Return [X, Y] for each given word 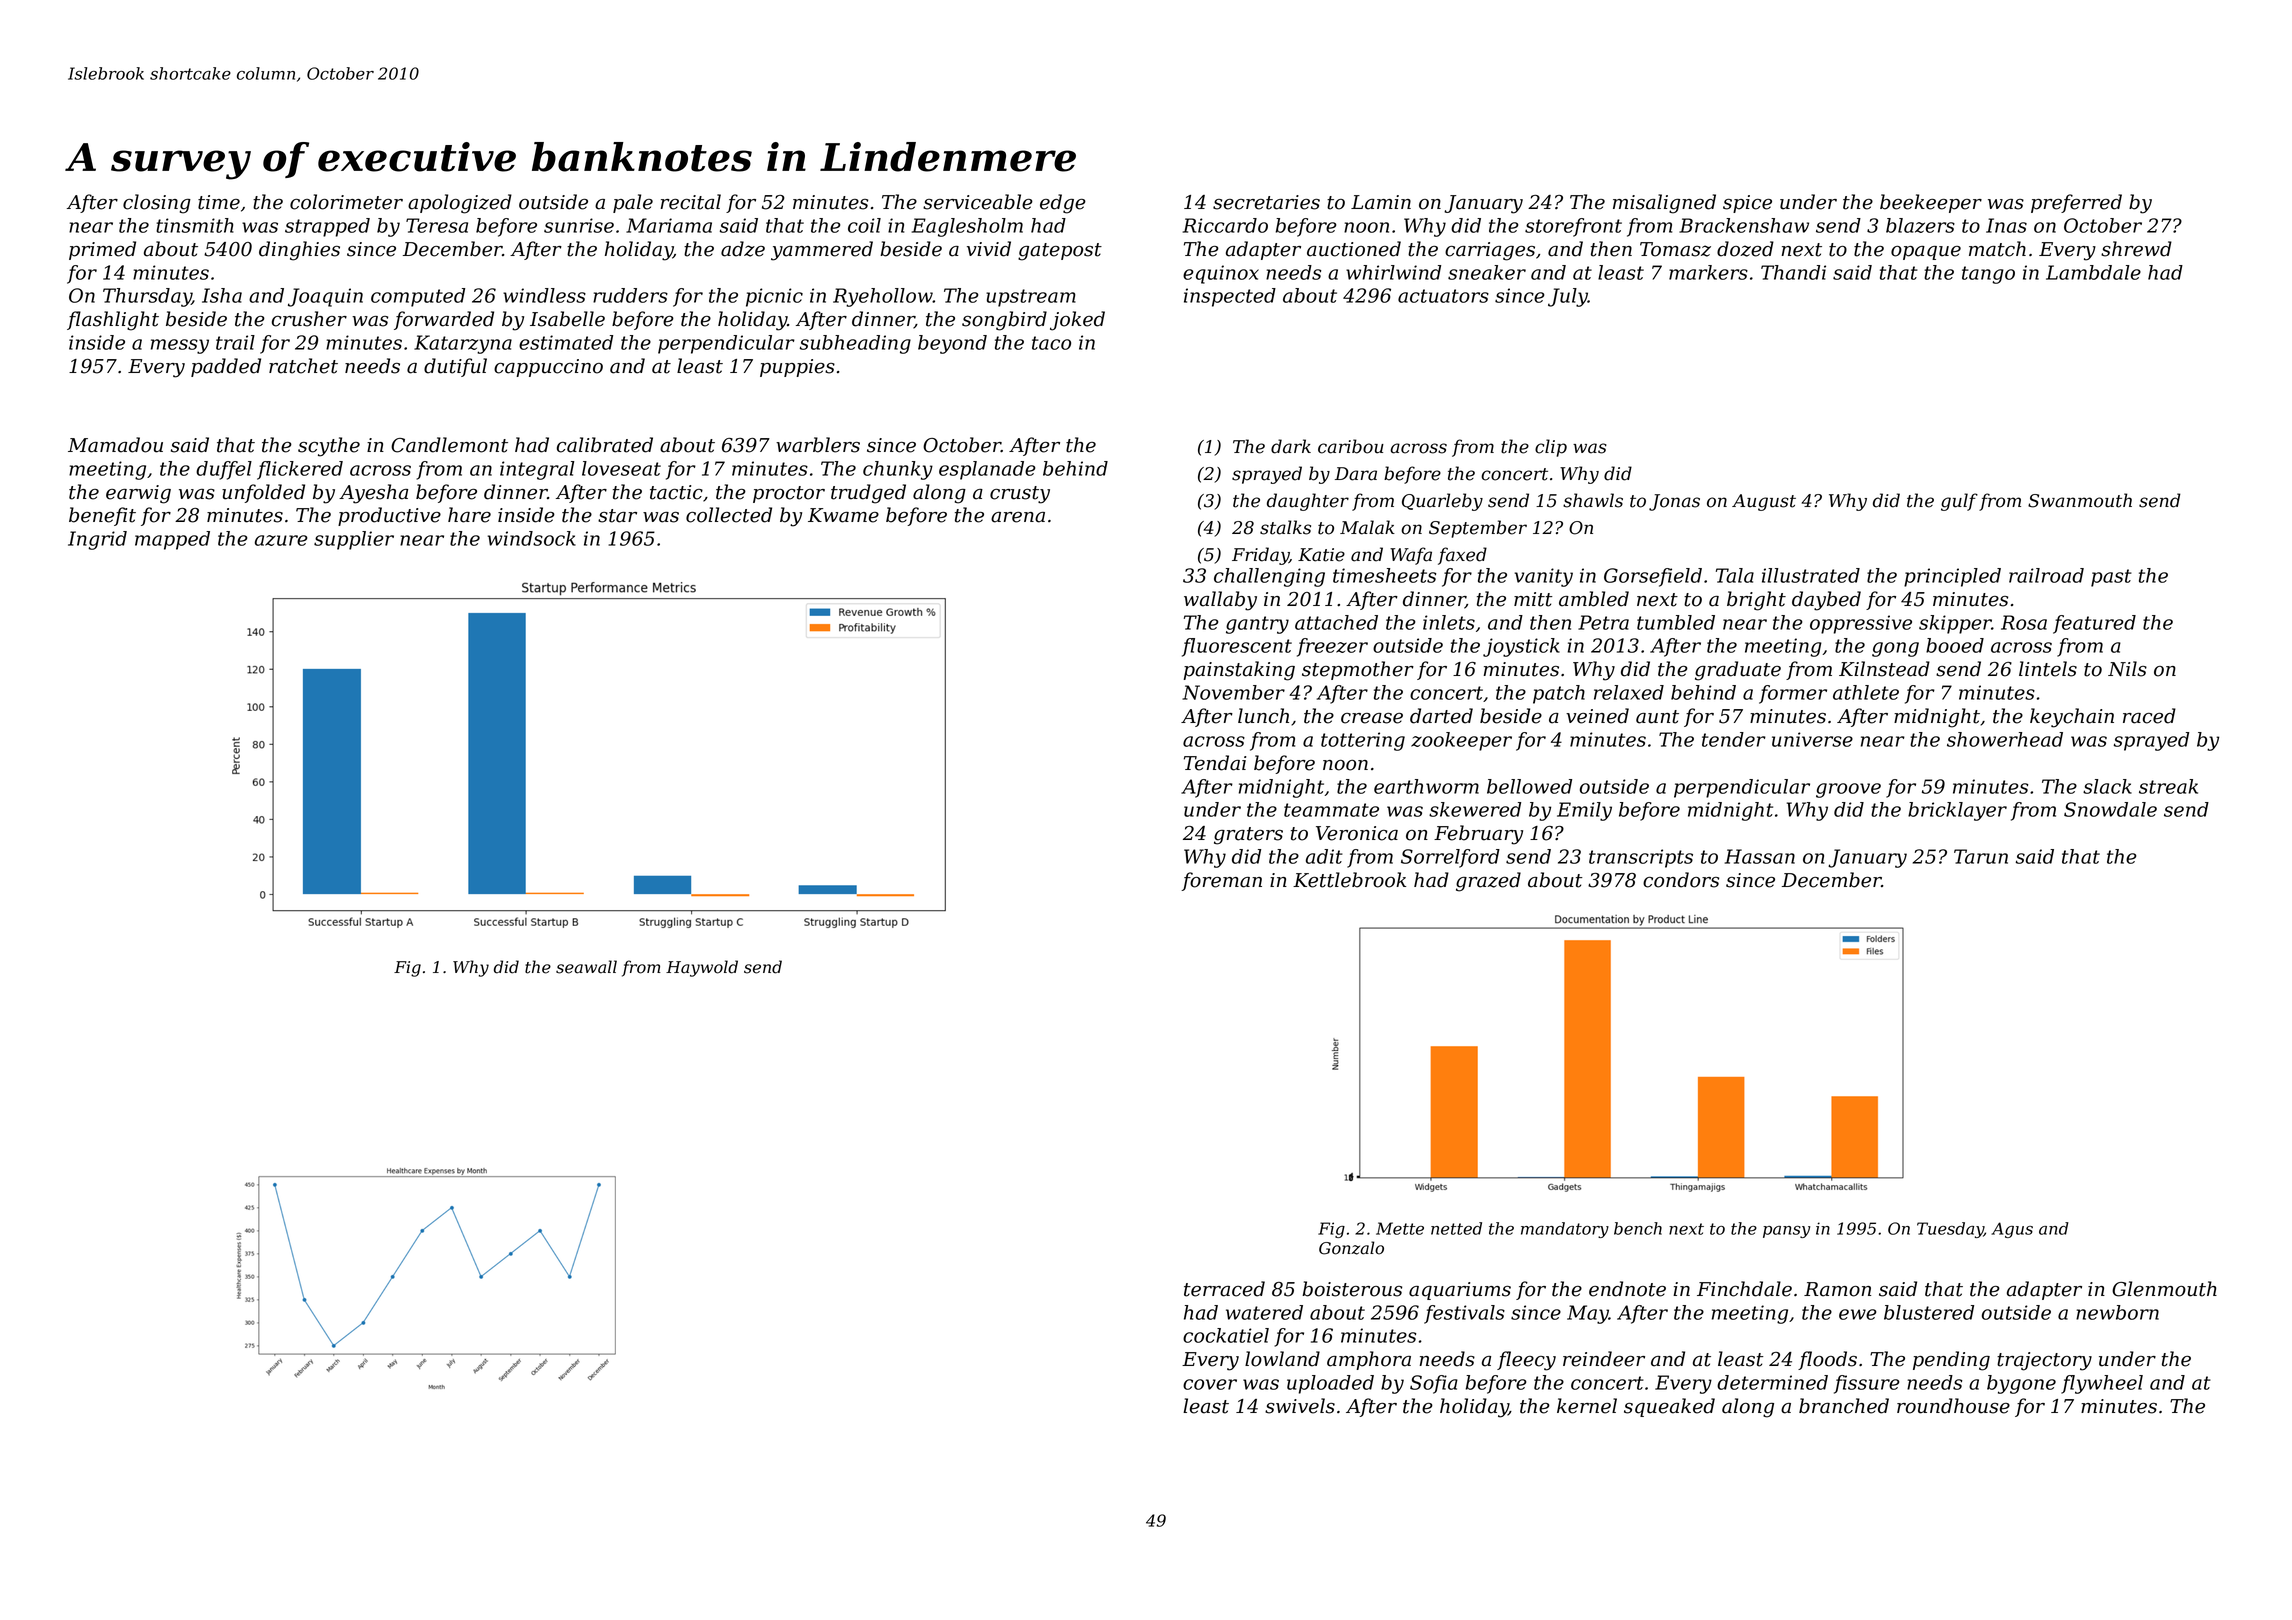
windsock [532, 538]
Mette [1400, 1228]
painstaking [1239, 671]
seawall [586, 967]
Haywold [702, 968]
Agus [2012, 1230]
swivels [1300, 1406]
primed [102, 250]
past [2111, 578]
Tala [1735, 575]
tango [1988, 275]
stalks [1285, 527]
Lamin [1381, 202]
